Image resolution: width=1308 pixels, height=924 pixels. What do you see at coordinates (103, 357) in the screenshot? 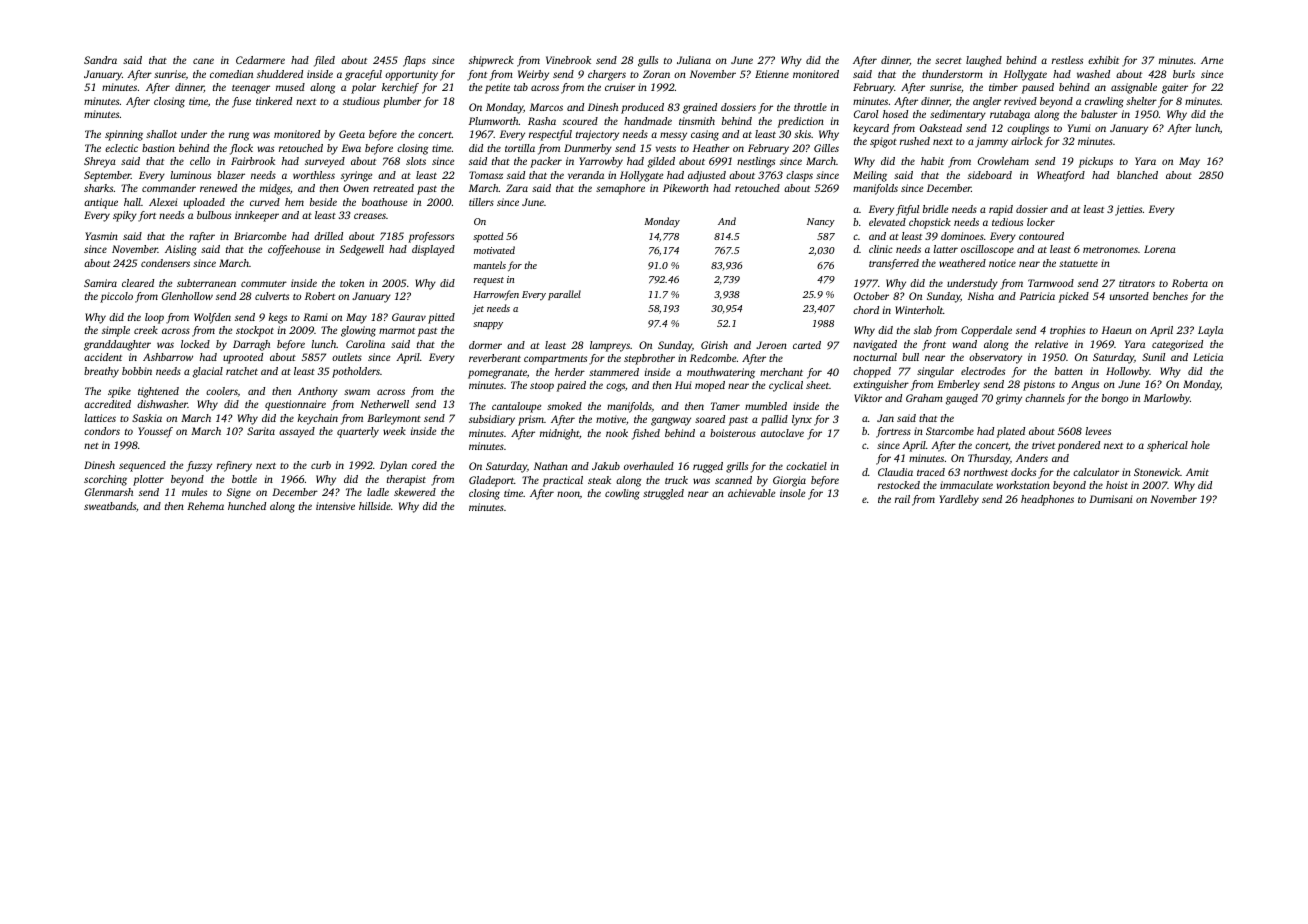
I see `accident` at bounding box center [103, 357].
